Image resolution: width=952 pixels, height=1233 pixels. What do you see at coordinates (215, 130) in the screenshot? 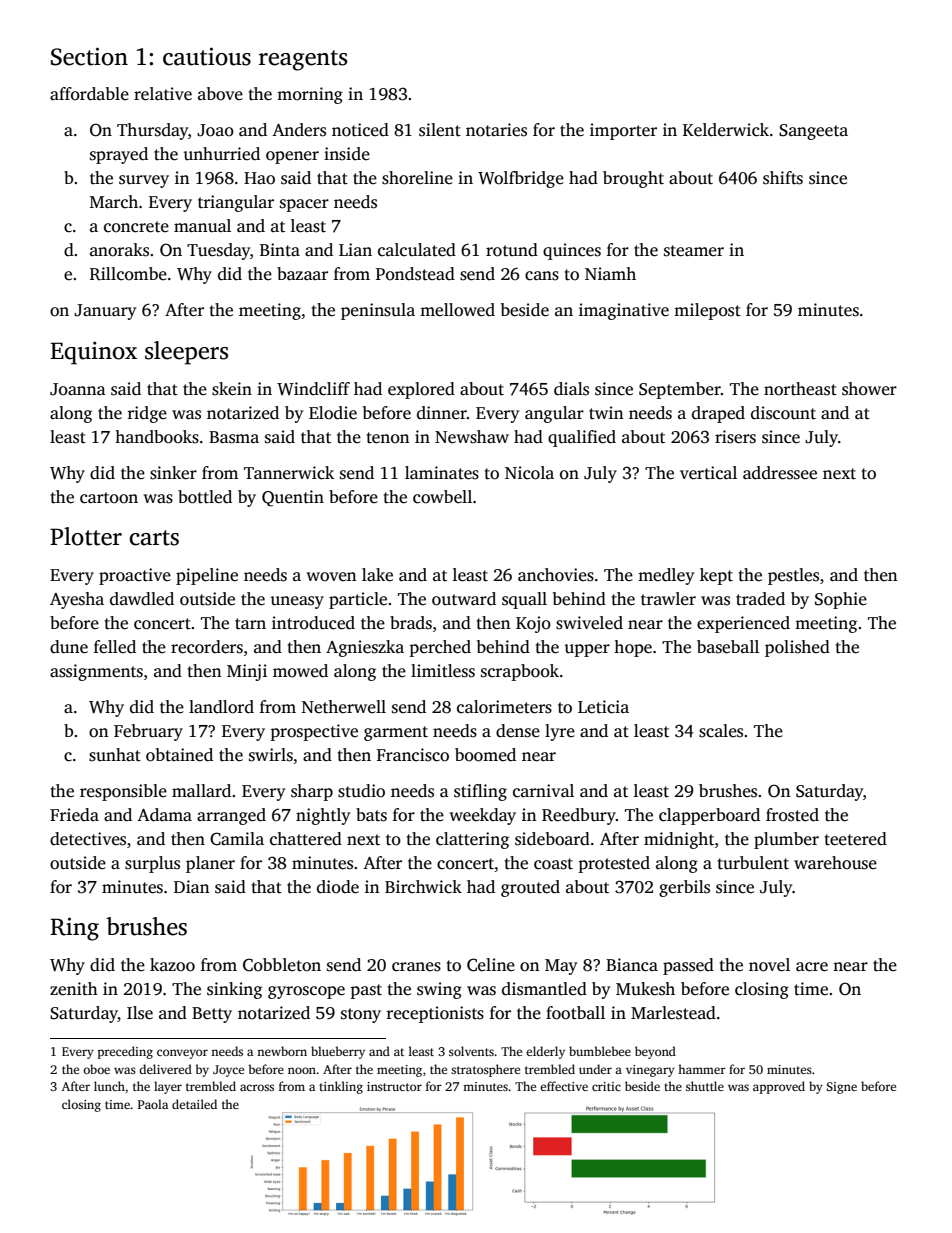
I see `Joao` at bounding box center [215, 130].
